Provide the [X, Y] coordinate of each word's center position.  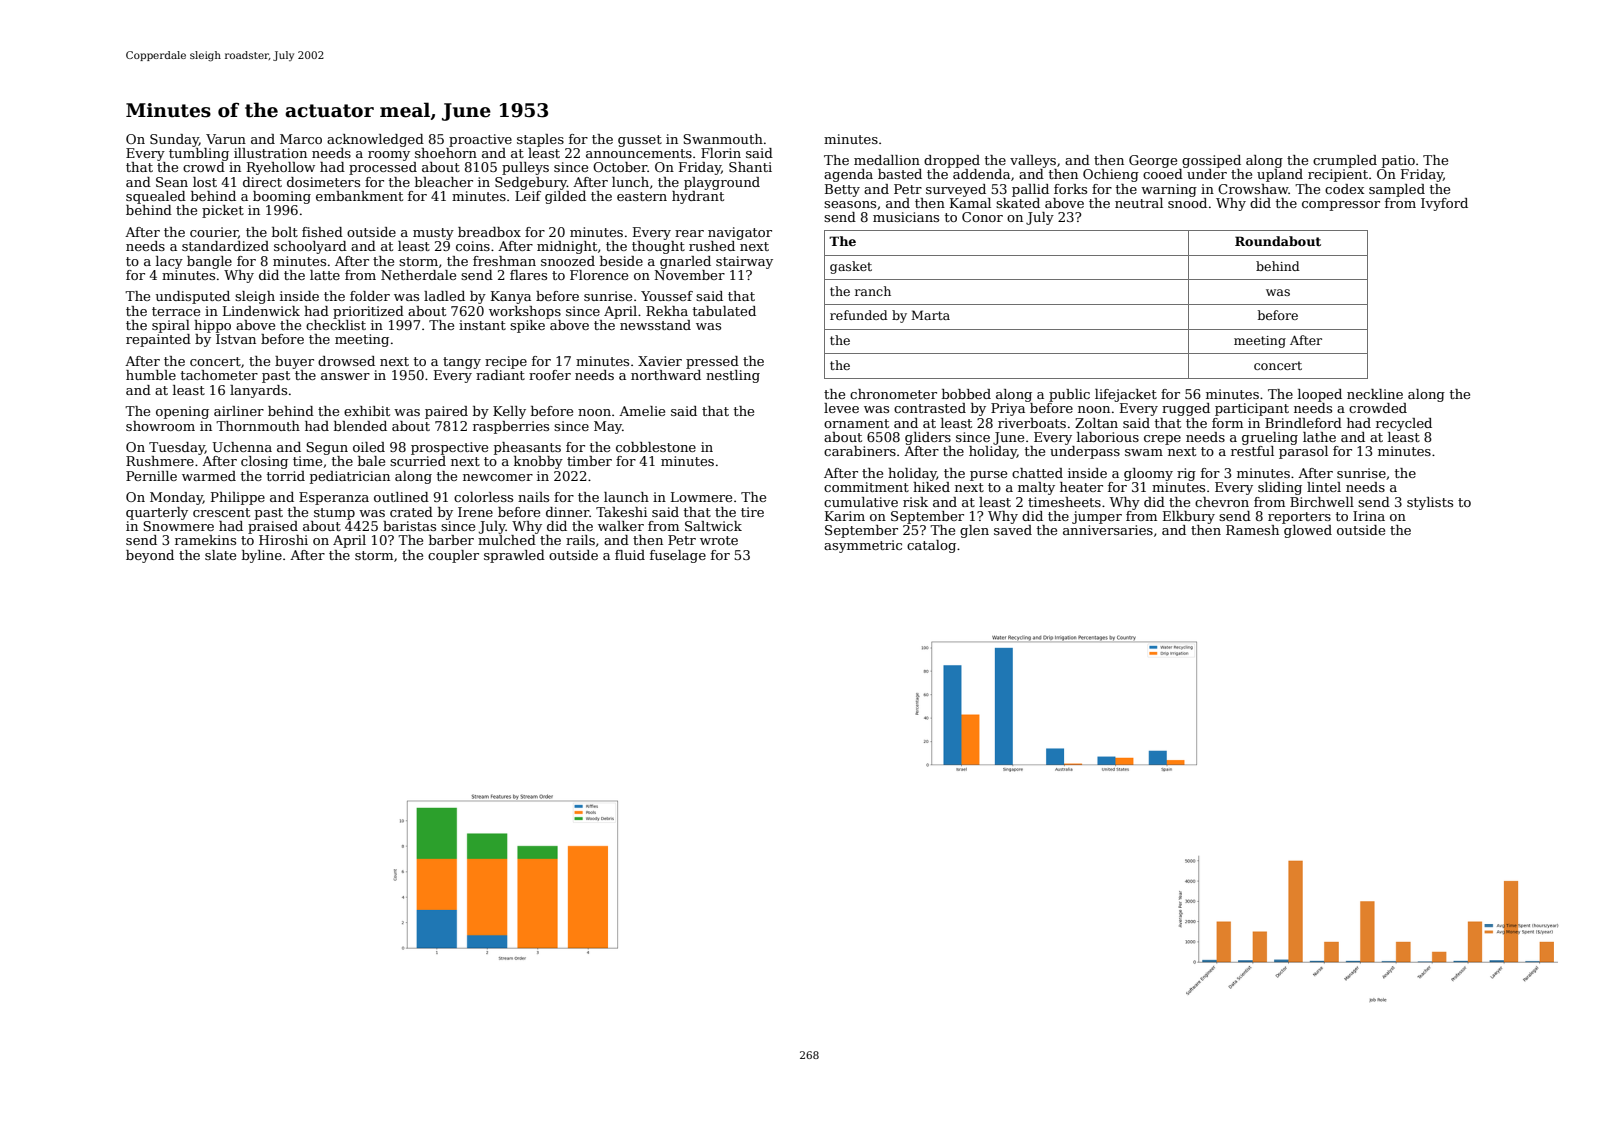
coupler [453, 556]
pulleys [525, 168]
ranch [873, 291]
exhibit [367, 411]
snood [1187, 203]
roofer [550, 375]
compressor [1341, 206]
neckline [1375, 394]
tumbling [199, 154]
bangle [209, 262]
